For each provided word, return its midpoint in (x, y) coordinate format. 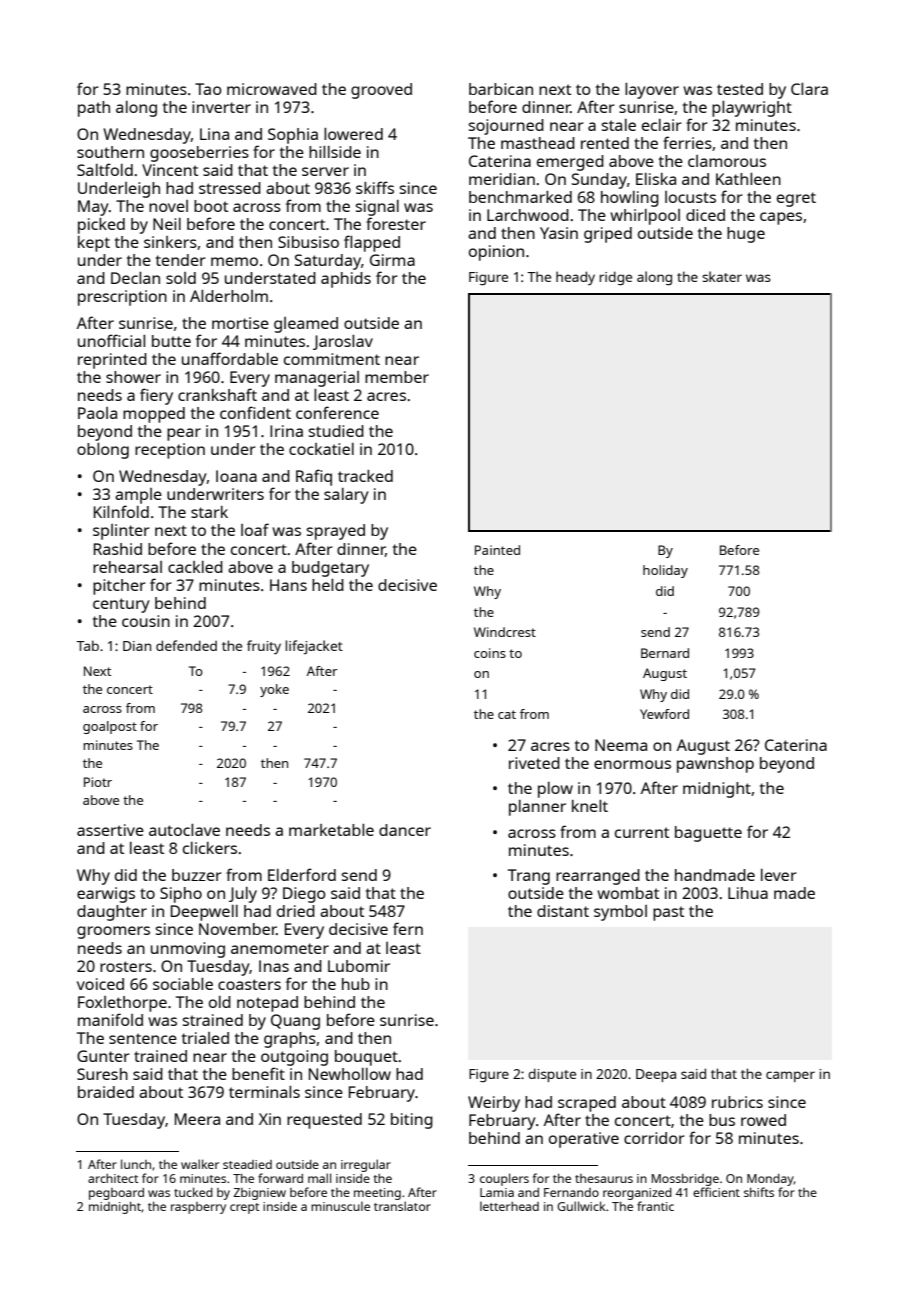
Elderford (302, 874)
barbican (501, 89)
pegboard (116, 1194)
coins (490, 653)
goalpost (110, 727)
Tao (208, 89)
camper (790, 1076)
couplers (504, 1179)
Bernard (665, 653)
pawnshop (715, 765)
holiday (665, 571)
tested (740, 89)
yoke (274, 690)
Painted (497, 550)
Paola (97, 413)
